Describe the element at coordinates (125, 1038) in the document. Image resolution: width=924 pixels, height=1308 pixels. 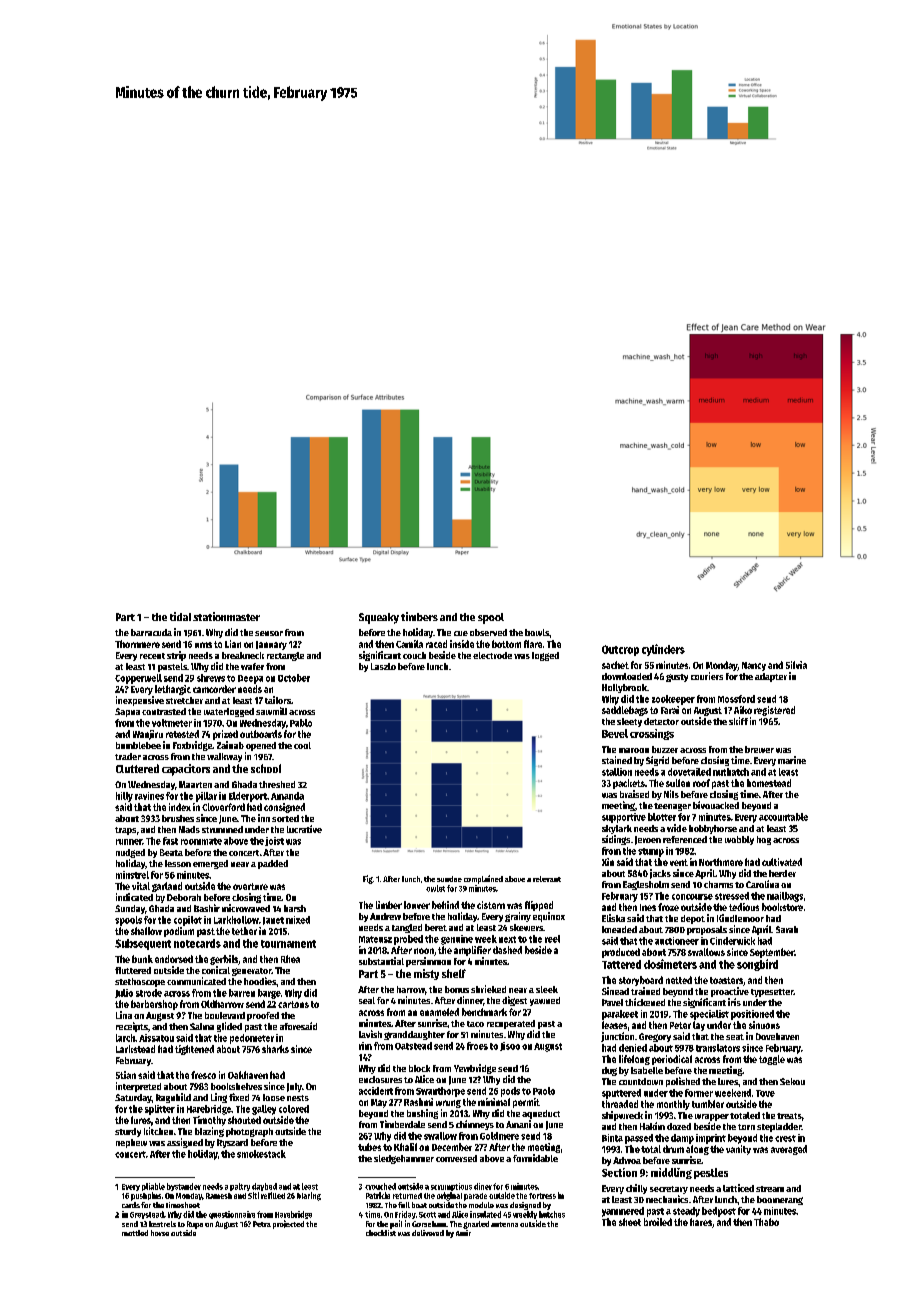
I see `larch` at that location.
